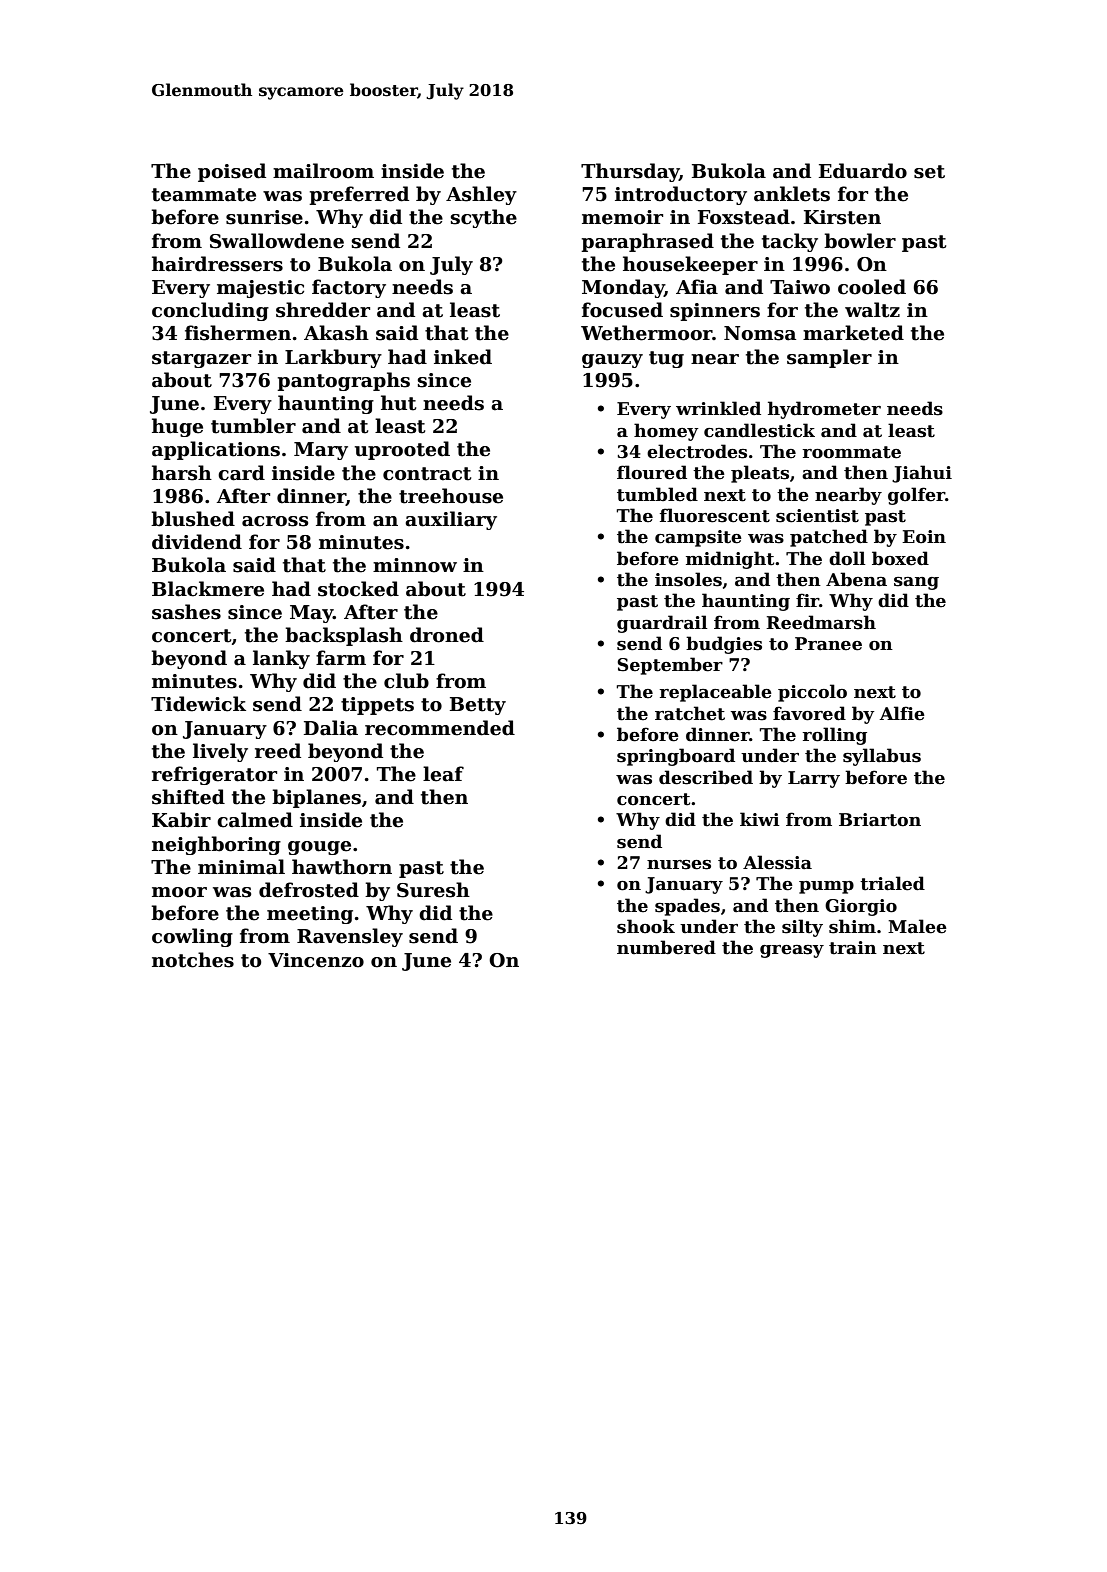 The image size is (1107, 1572). I want to click on contract, so click(427, 474).
